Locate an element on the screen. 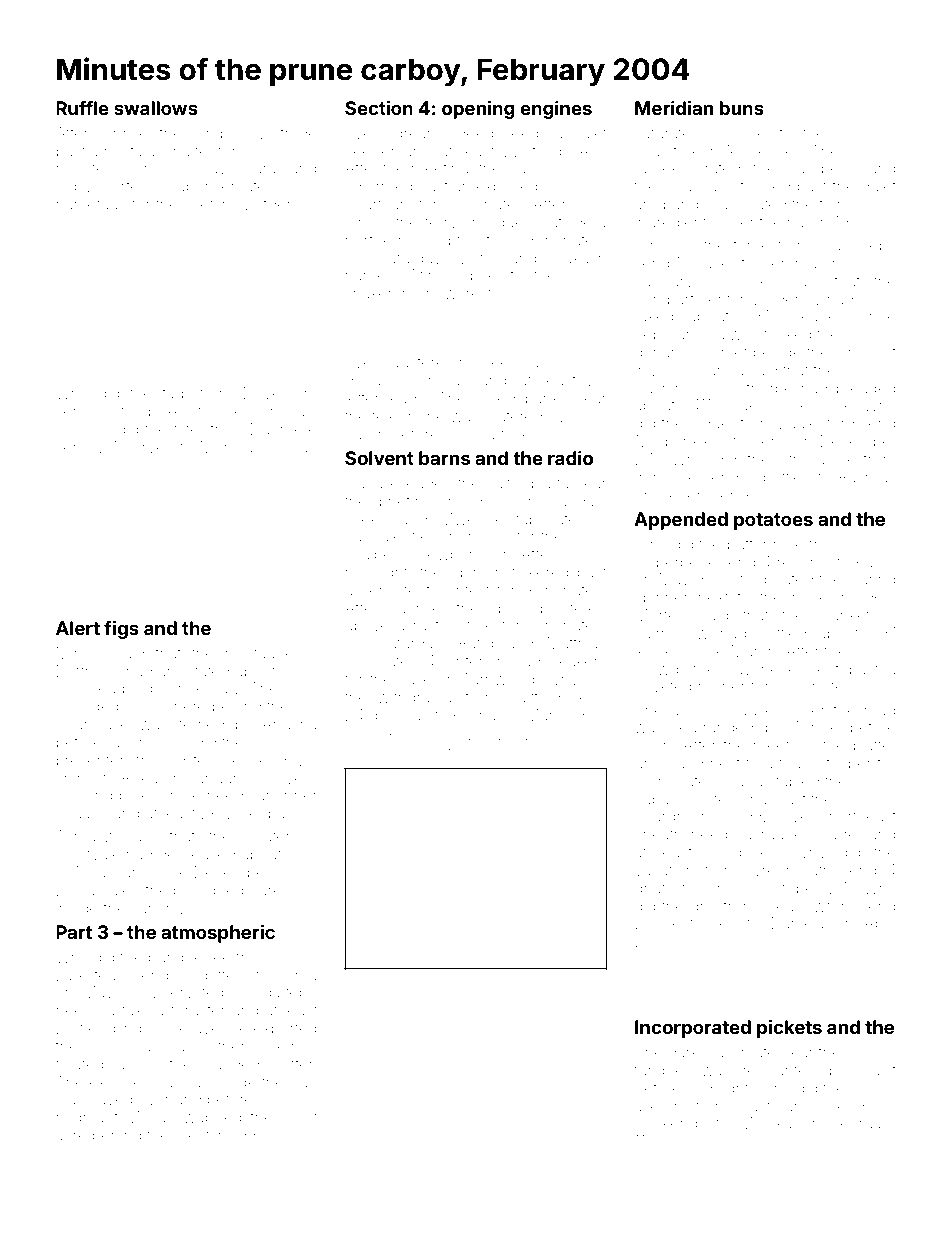  short is located at coordinates (299, 1117).
